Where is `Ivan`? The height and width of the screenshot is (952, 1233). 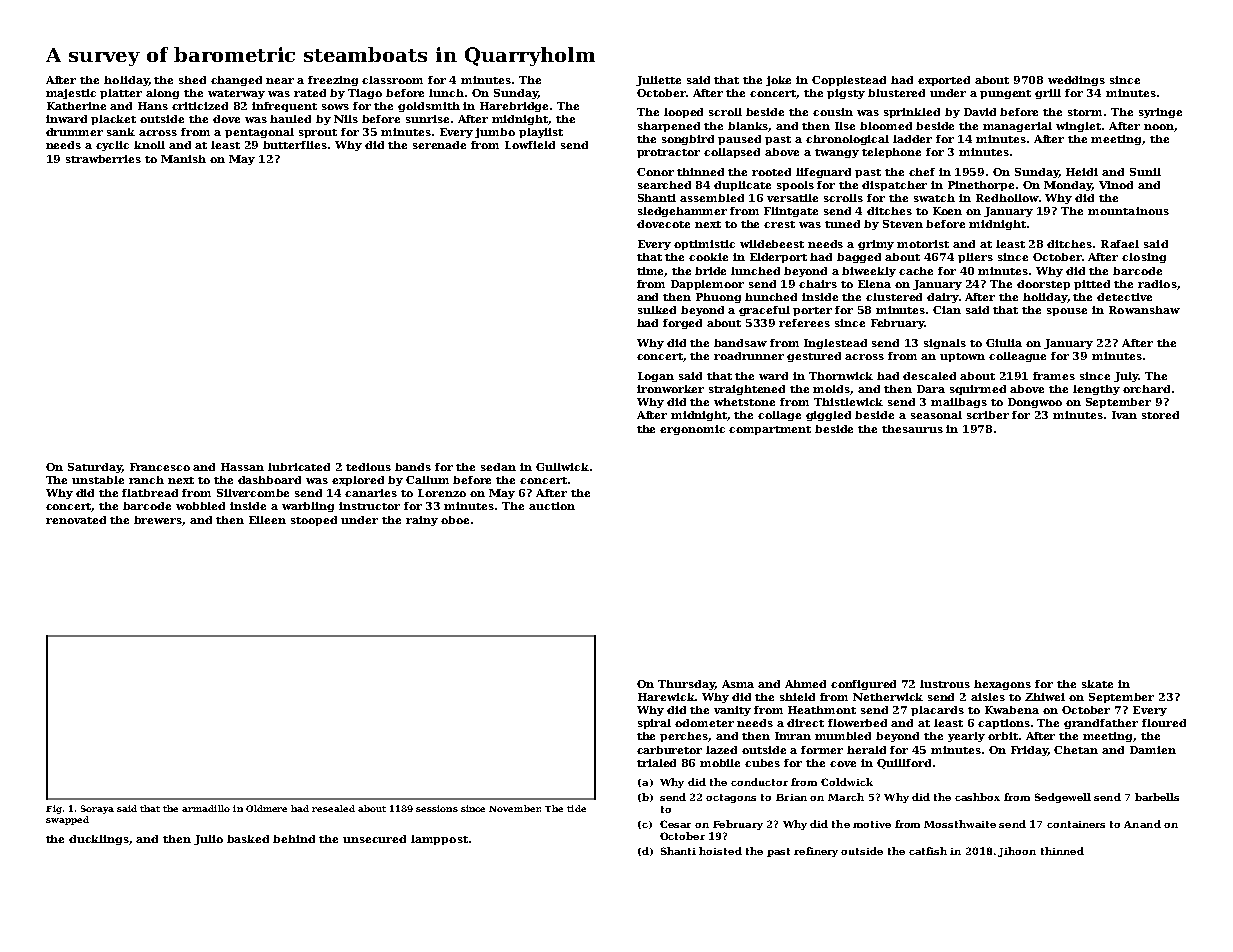 Ivan is located at coordinates (1124, 415).
